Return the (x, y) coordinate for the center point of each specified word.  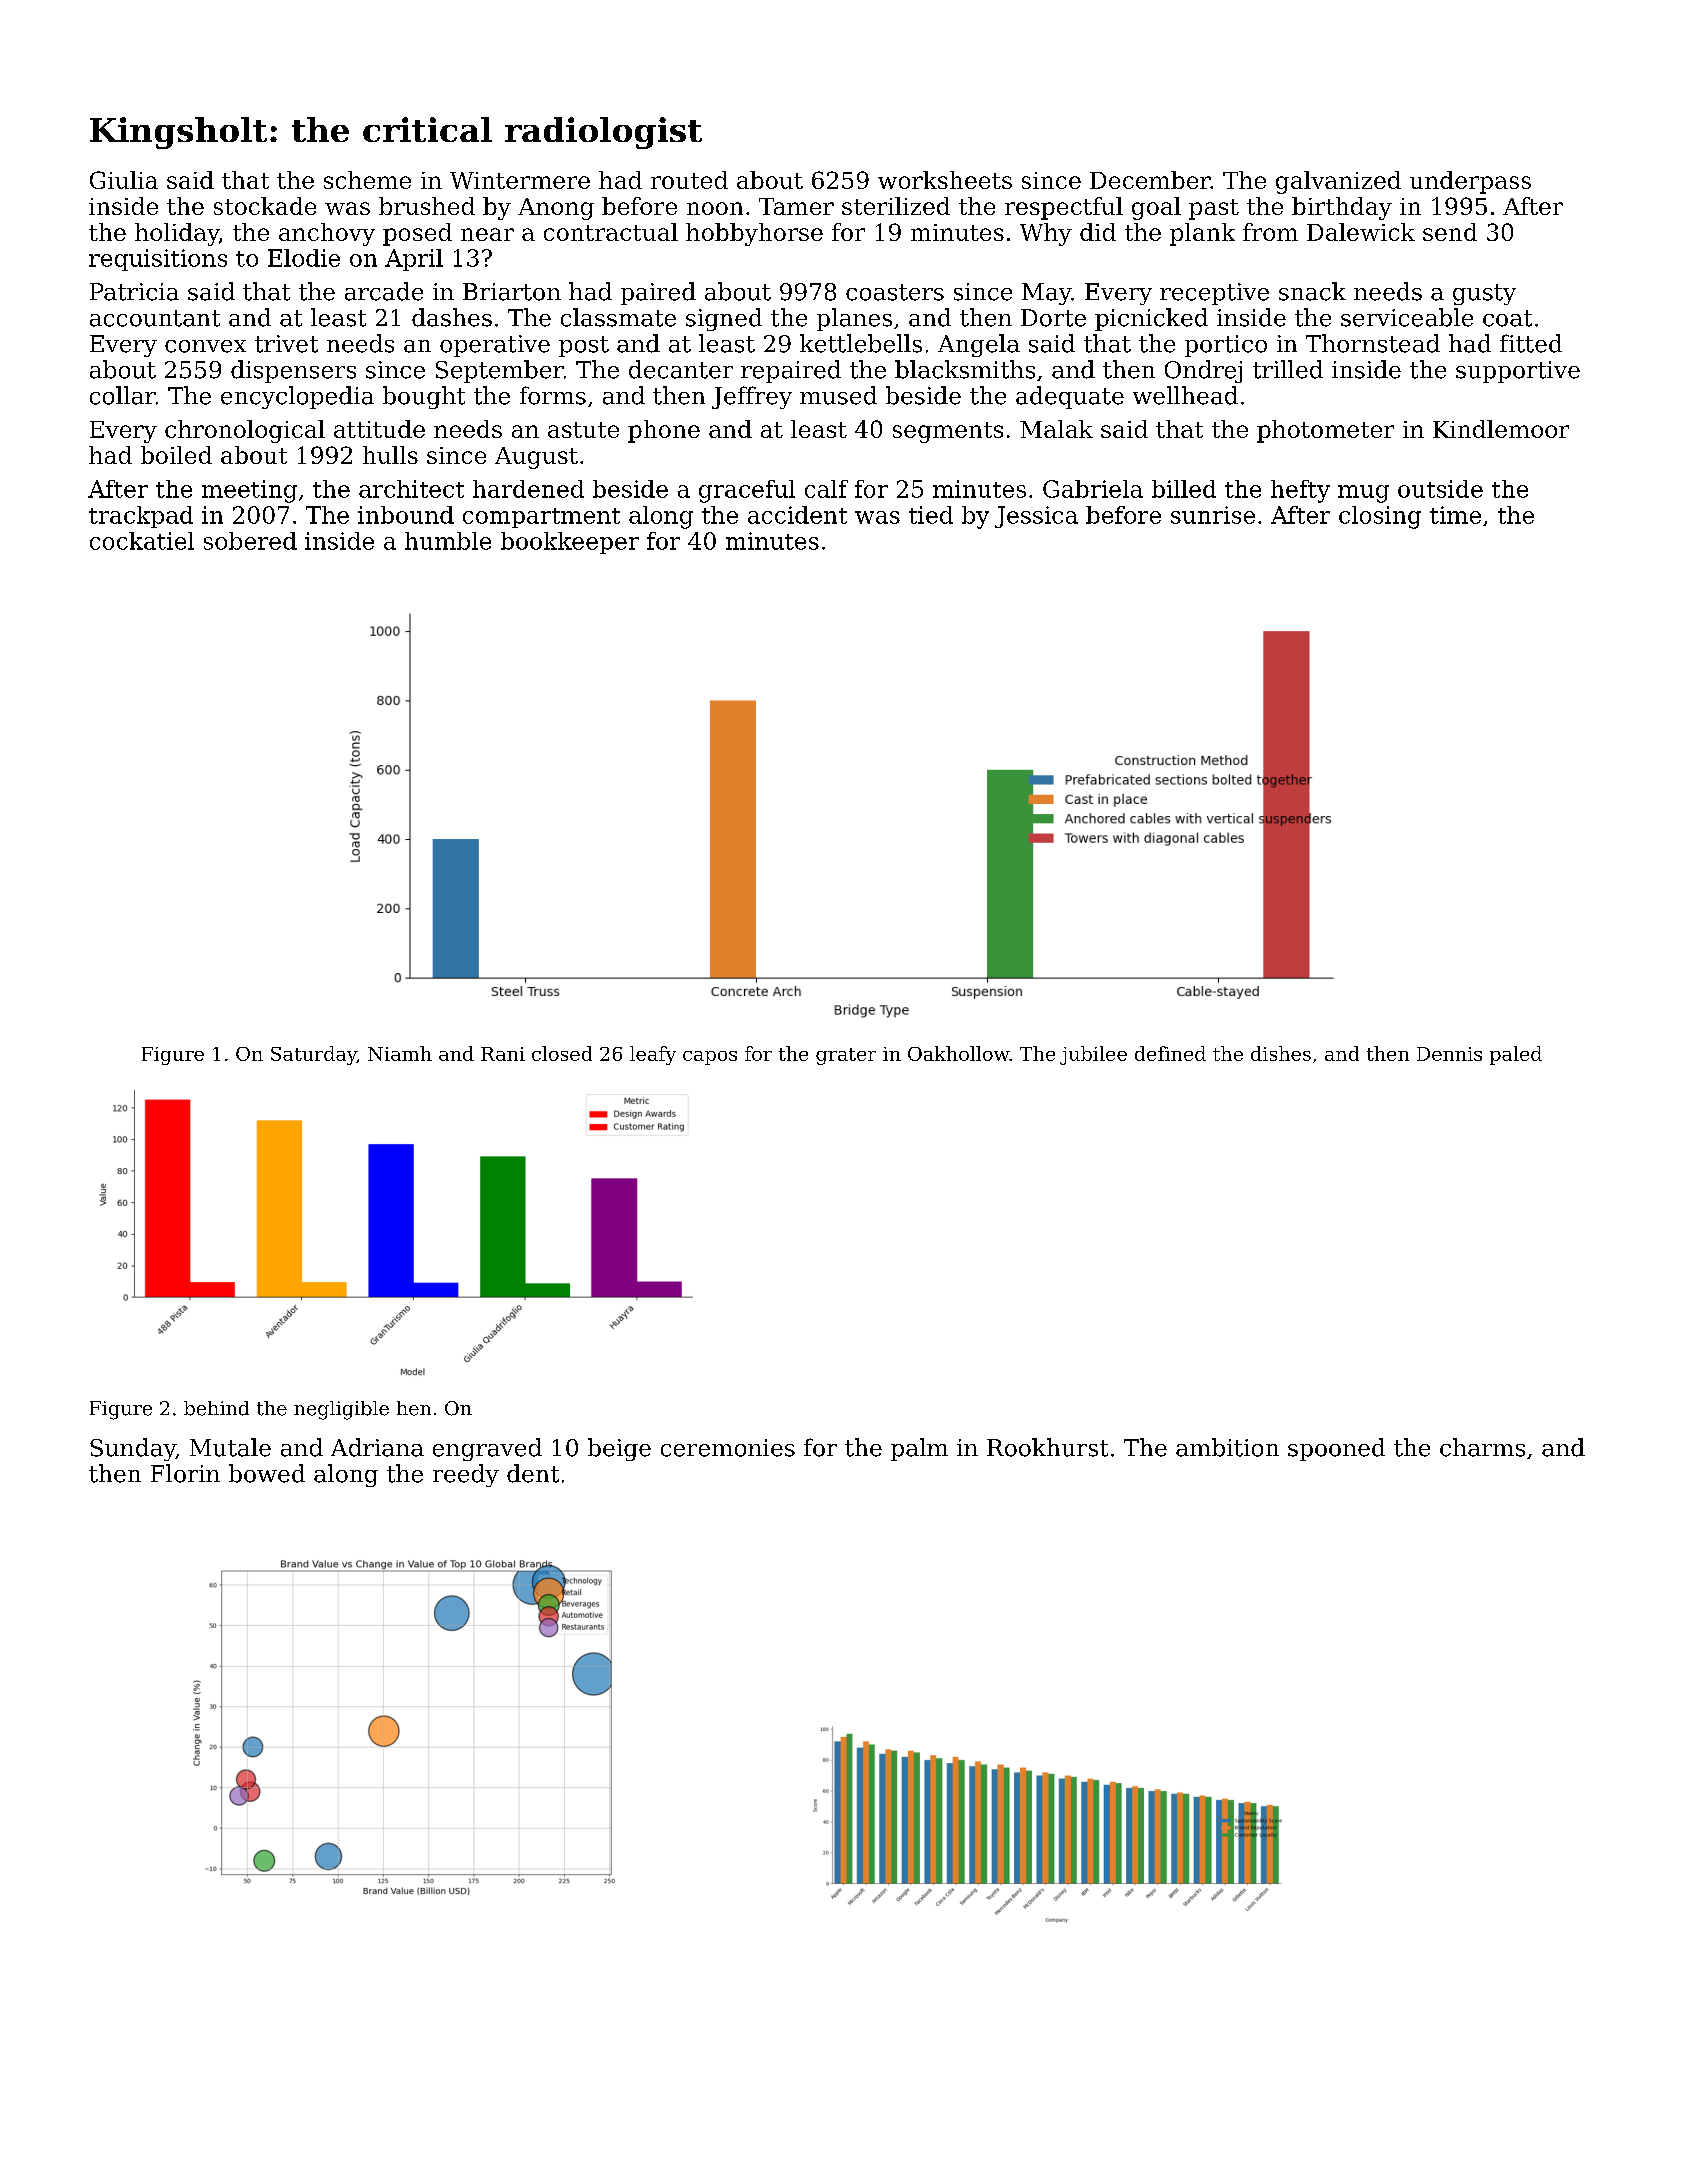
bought (424, 397)
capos (710, 1058)
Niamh (400, 1053)
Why (1046, 234)
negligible (341, 1410)
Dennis (1449, 1054)
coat (1507, 318)
